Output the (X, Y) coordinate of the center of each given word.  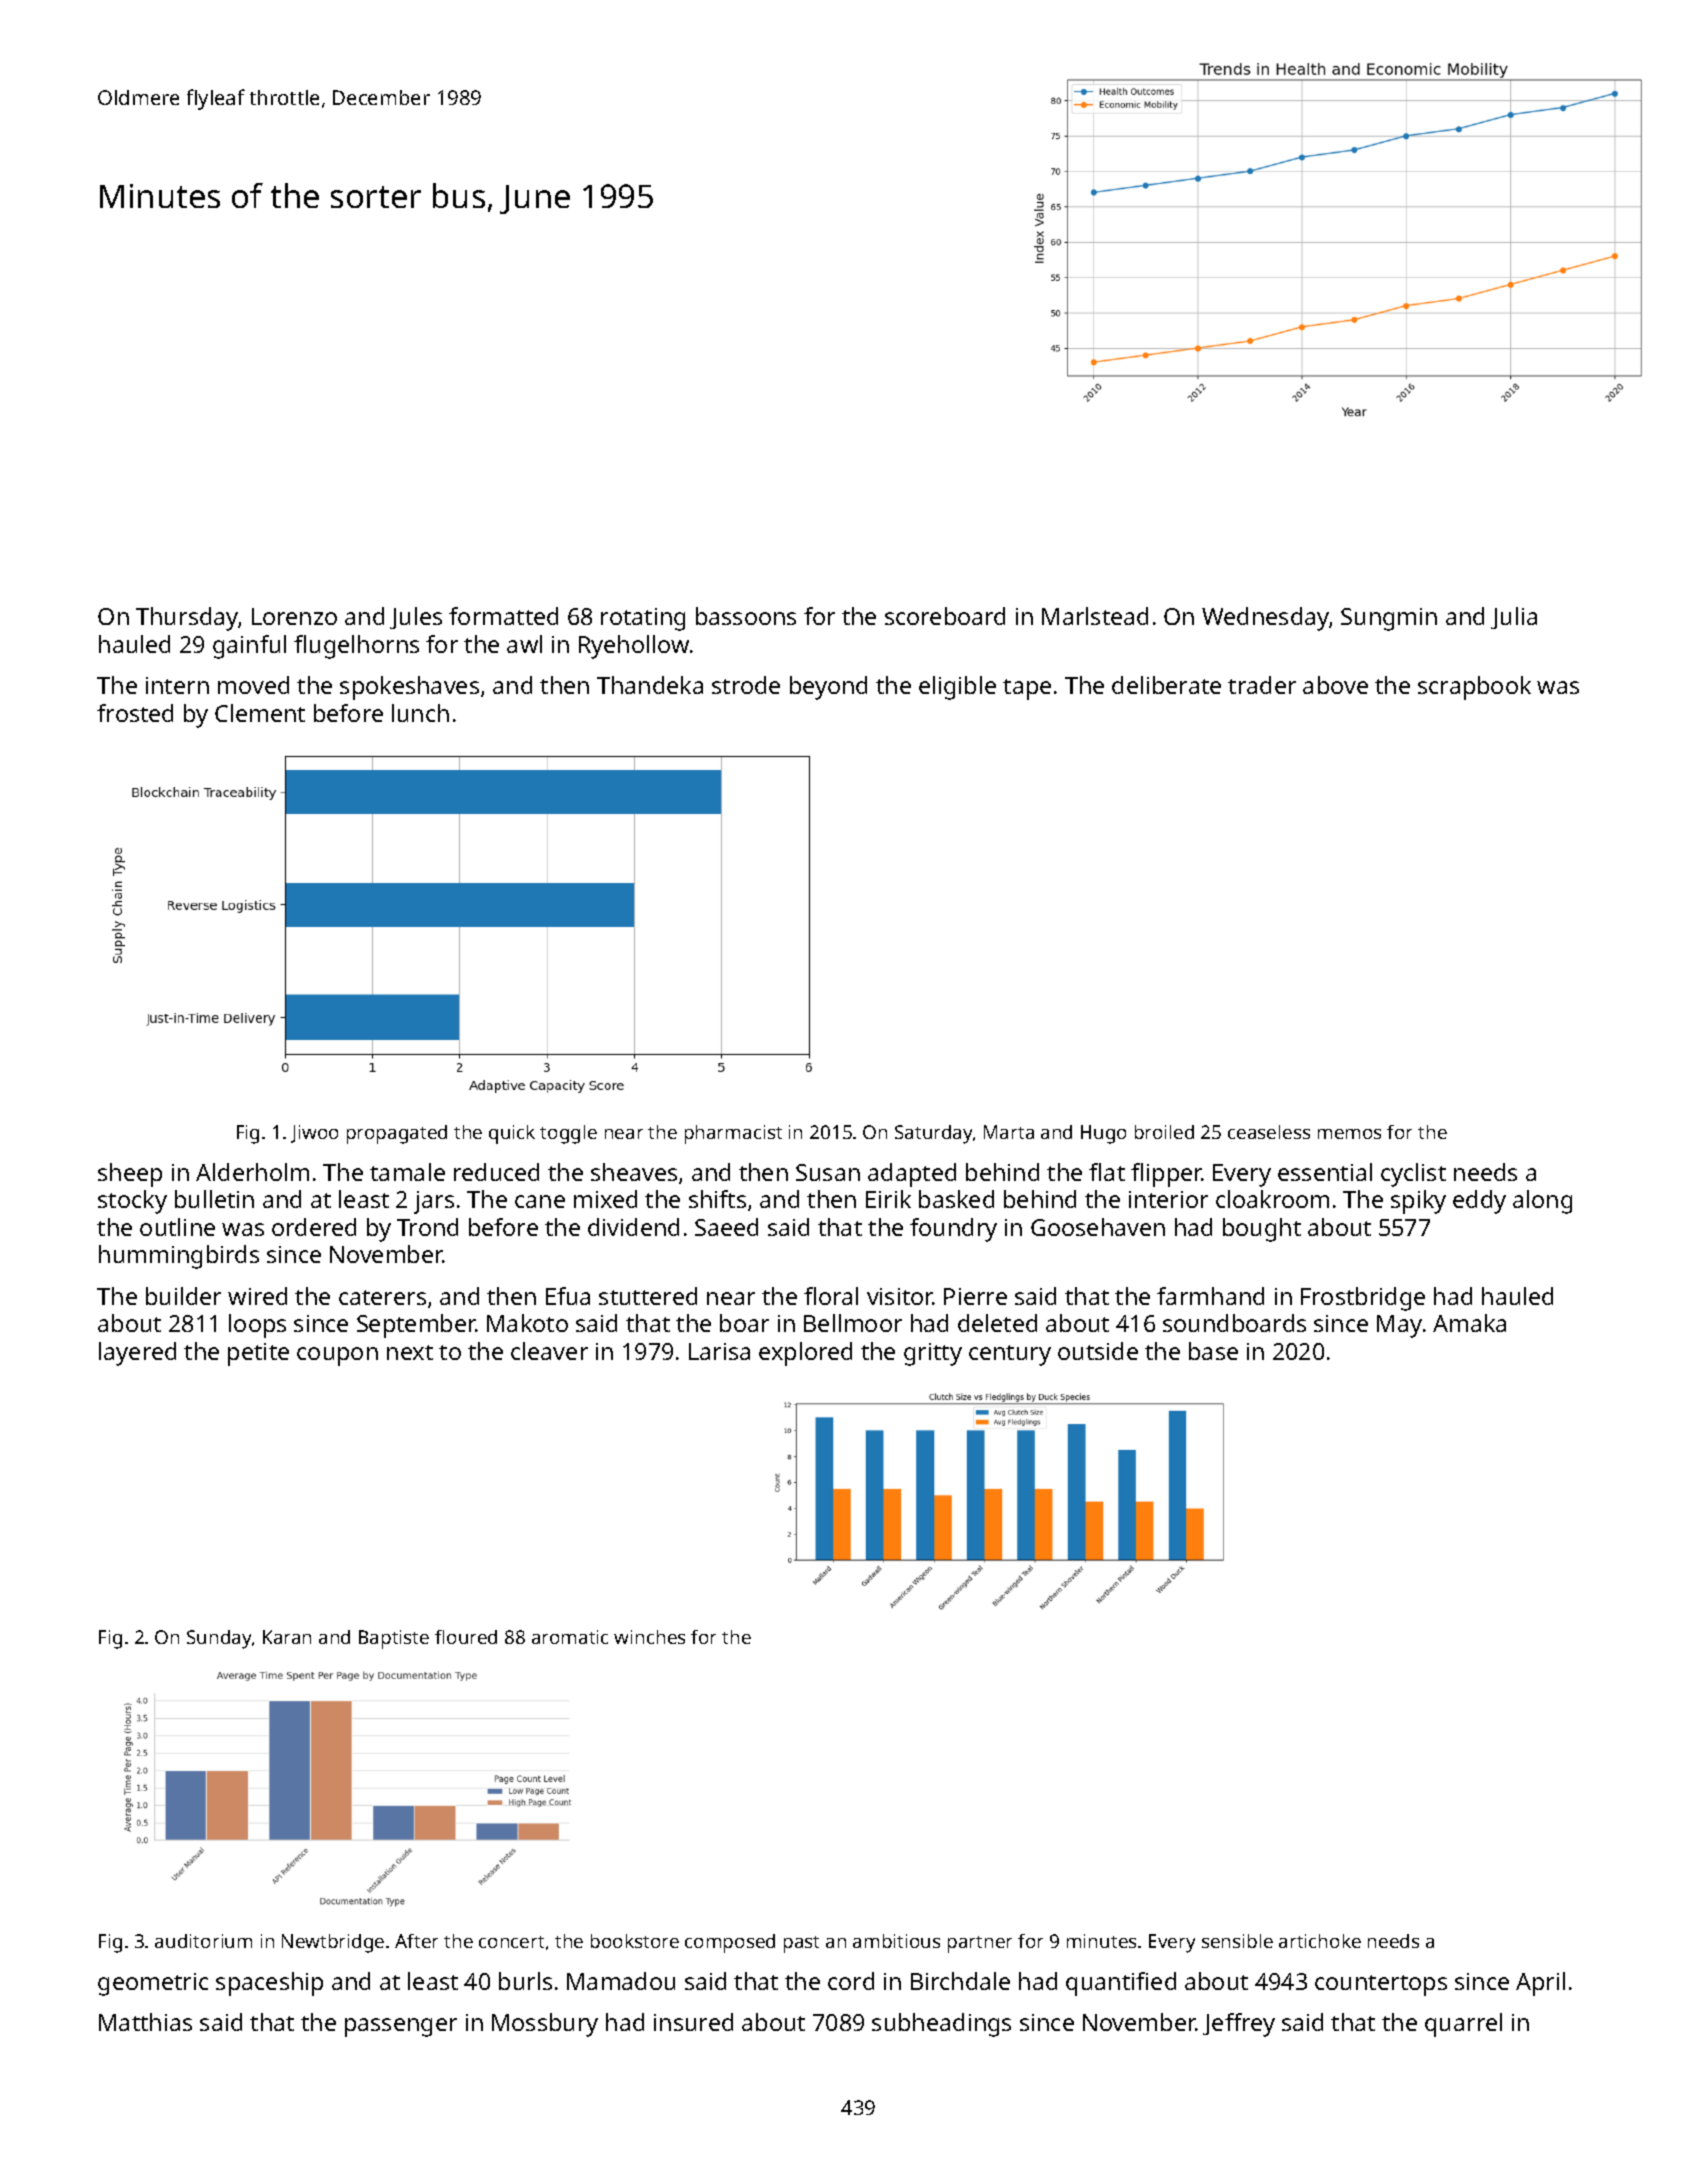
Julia (1514, 618)
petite (258, 1354)
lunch (420, 713)
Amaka (1469, 1323)
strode (746, 685)
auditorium (203, 1941)
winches (649, 1637)
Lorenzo (294, 616)
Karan (287, 1637)
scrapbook (1474, 688)
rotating (643, 619)
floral (831, 1296)
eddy (1479, 1202)
